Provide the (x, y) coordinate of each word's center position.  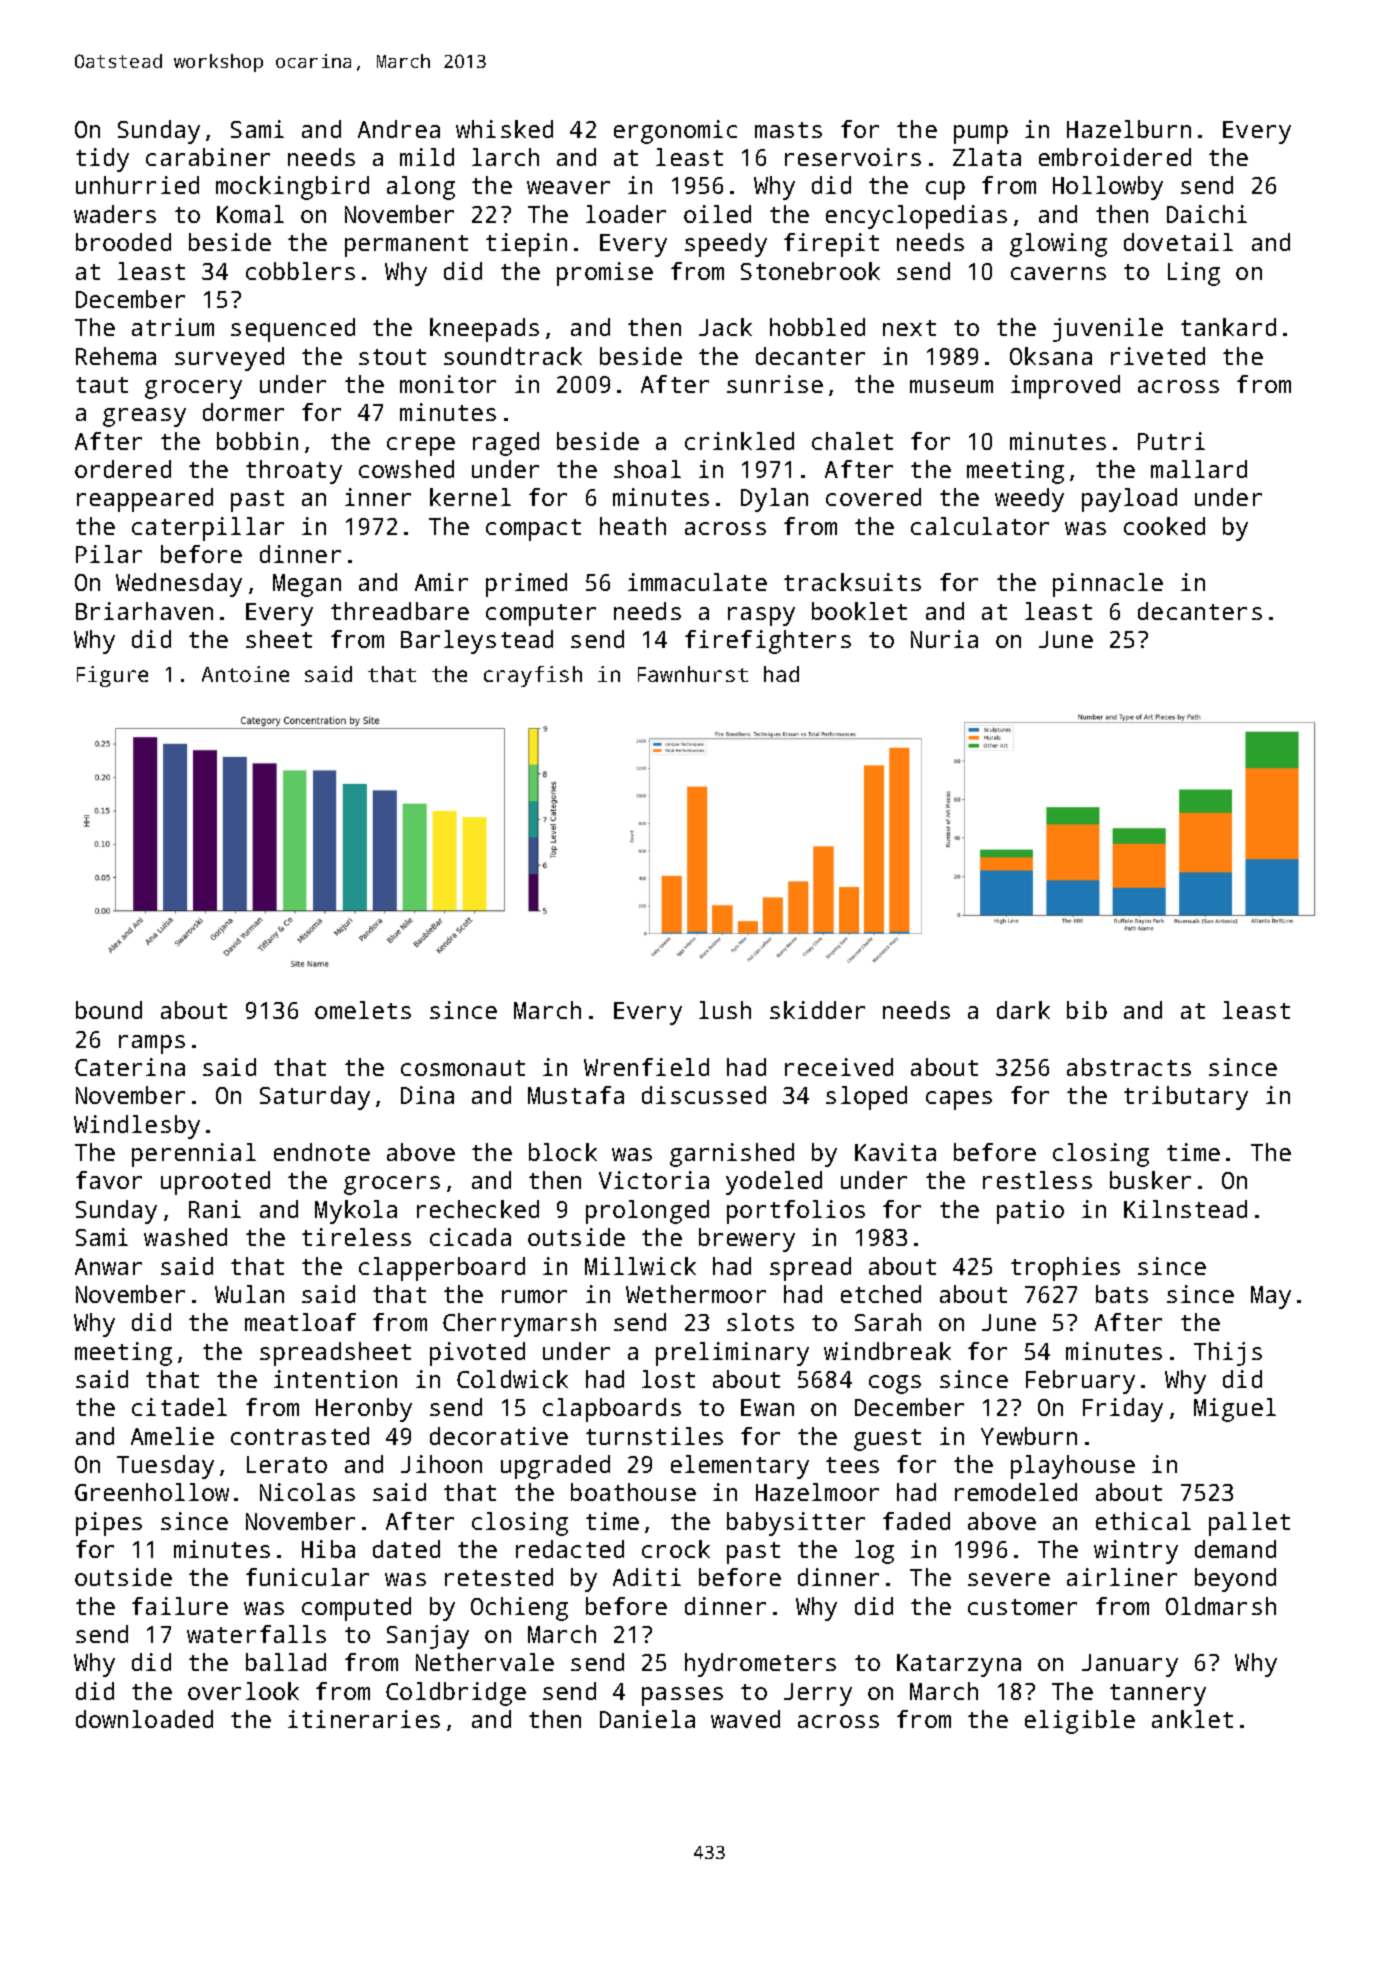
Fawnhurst (693, 674)
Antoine (245, 674)
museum (951, 386)
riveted (1158, 356)
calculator (980, 526)
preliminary (732, 1354)
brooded (123, 242)
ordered (123, 469)
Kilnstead (1185, 1209)
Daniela (647, 1719)
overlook (243, 1691)
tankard (1228, 327)
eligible (1080, 1722)
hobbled (817, 327)
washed (185, 1237)
